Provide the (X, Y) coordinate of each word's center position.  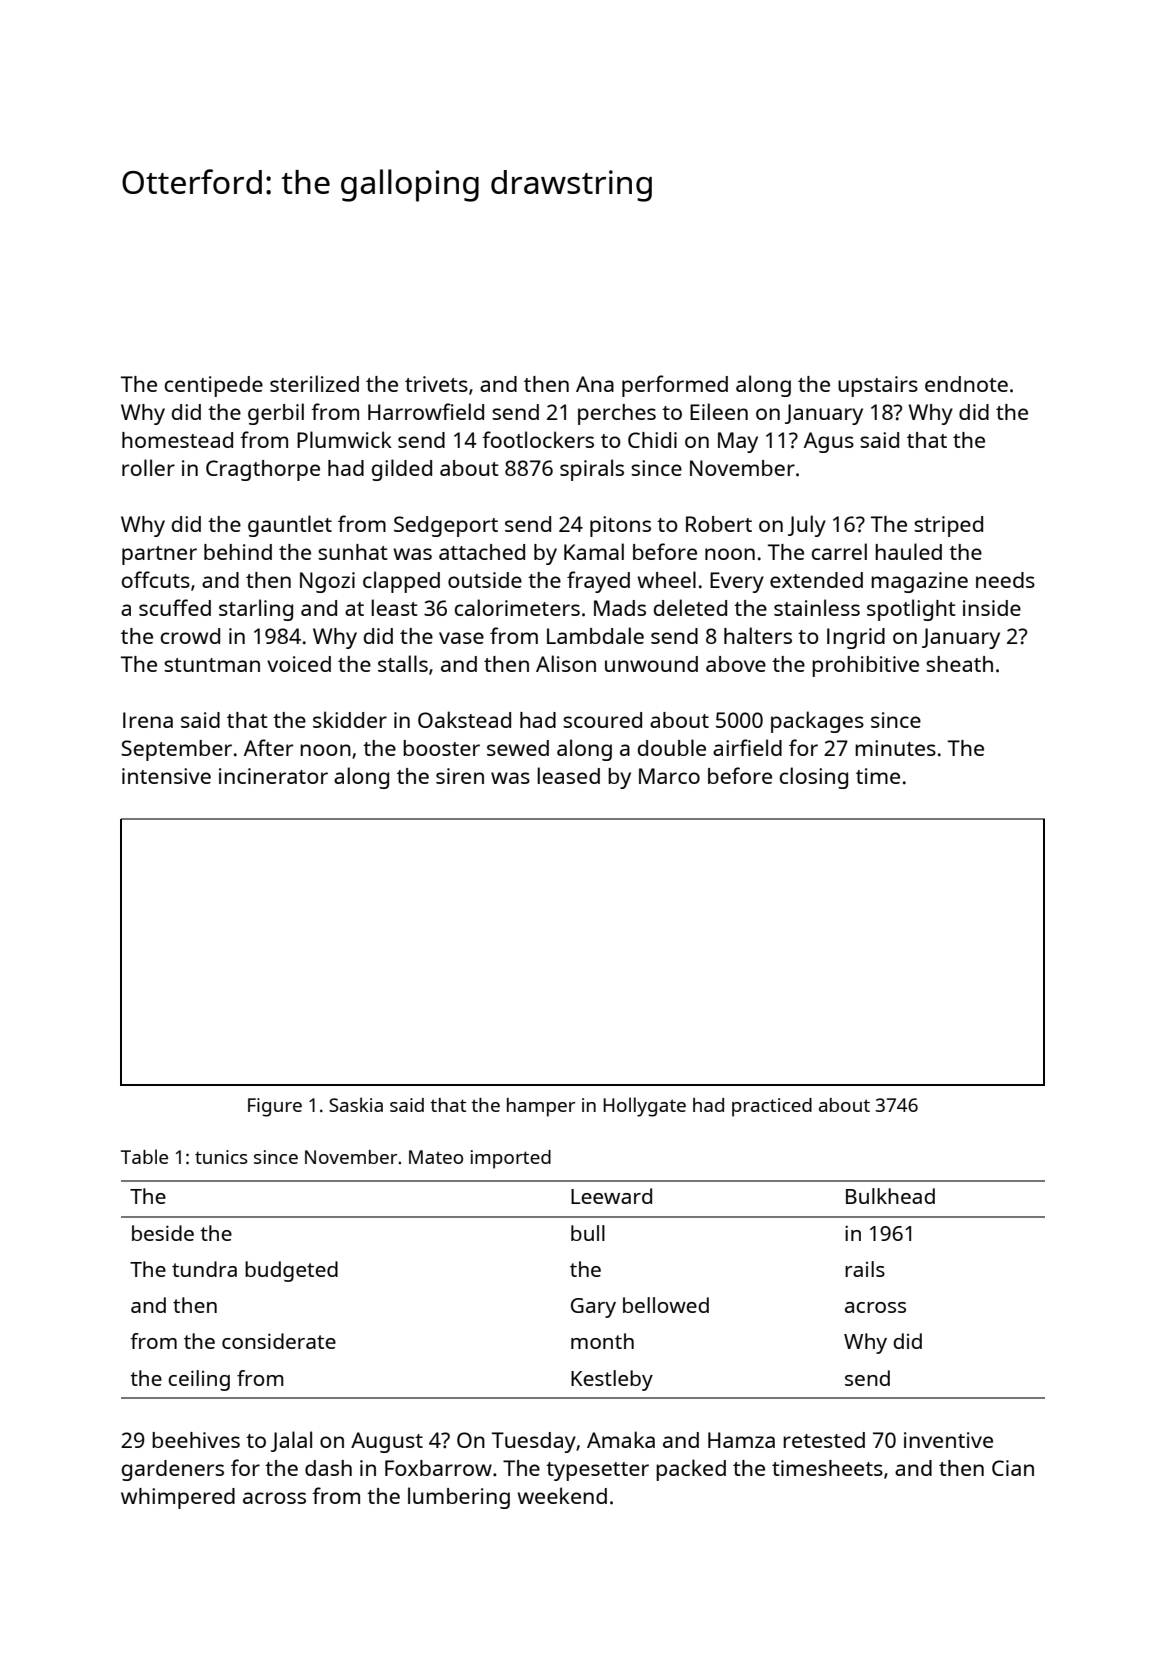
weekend (562, 1495)
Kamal (594, 551)
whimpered (178, 1498)
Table (144, 1156)
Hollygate (644, 1107)
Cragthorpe (263, 470)
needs (1005, 580)
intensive (166, 776)
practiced (772, 1107)
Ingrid (856, 638)
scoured (602, 720)
